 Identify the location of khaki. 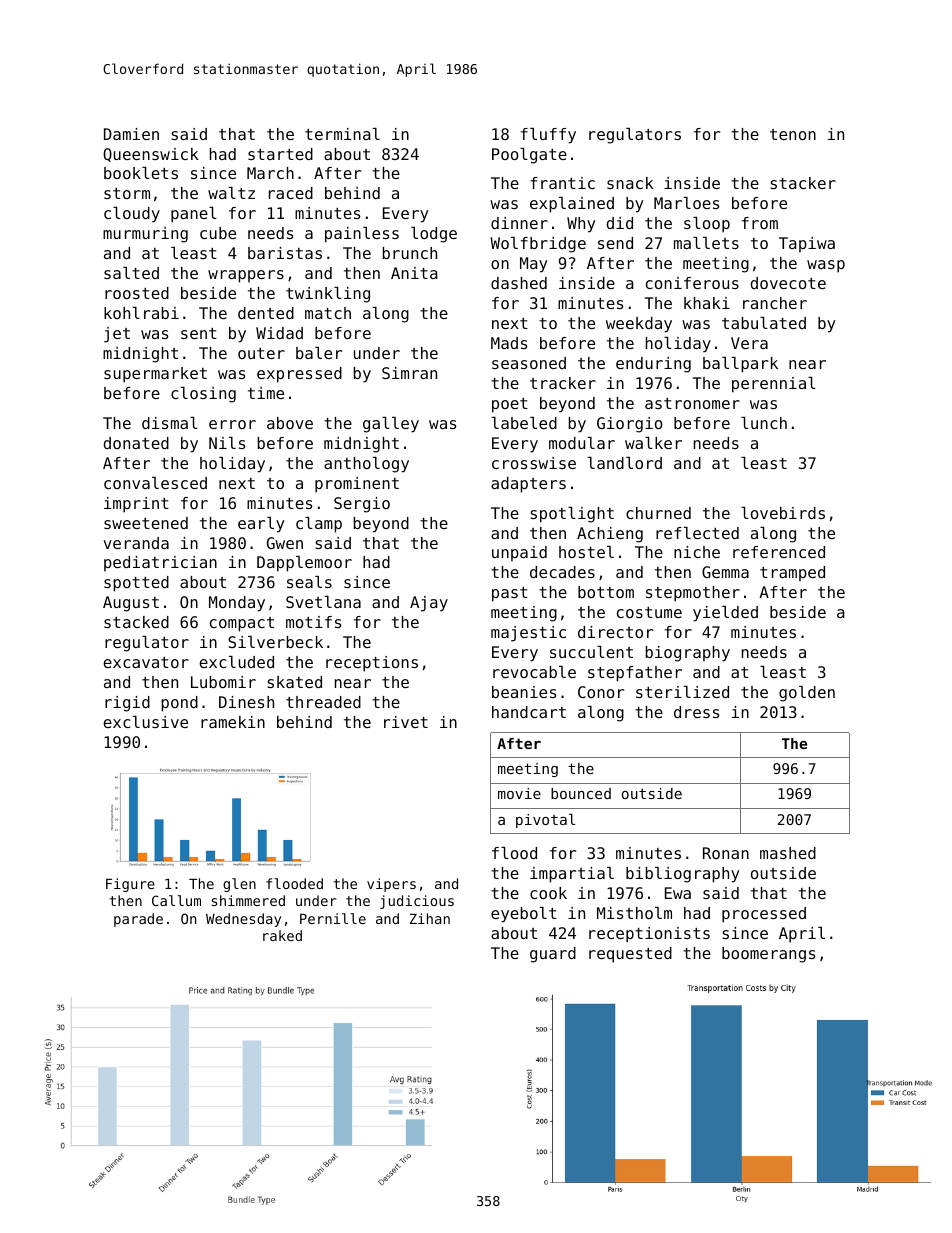
(707, 303).
